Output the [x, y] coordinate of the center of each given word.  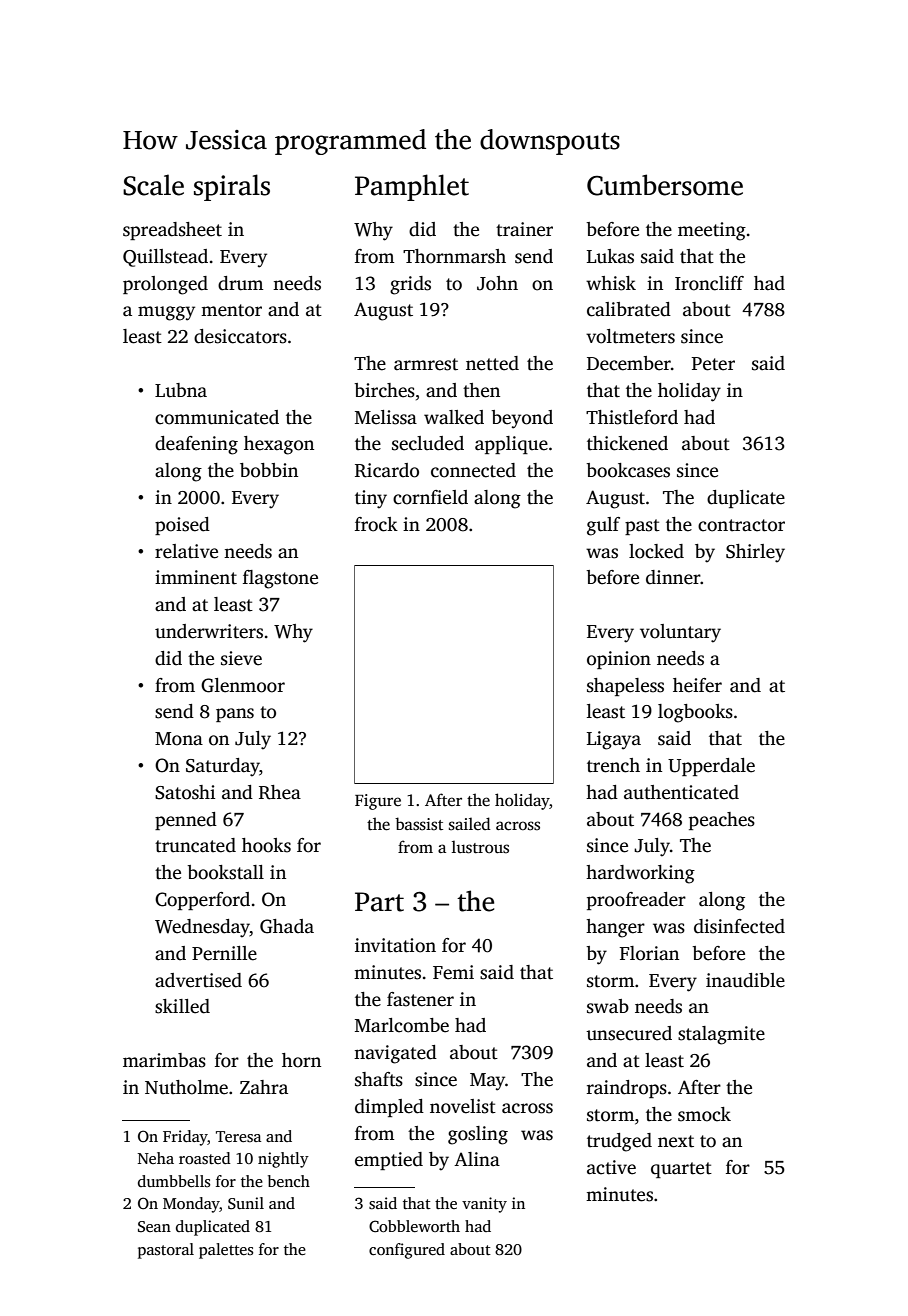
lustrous [480, 847]
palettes [226, 1251]
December [629, 363]
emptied [389, 1161]
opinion [619, 660]
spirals [232, 187]
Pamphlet [412, 187]
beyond [522, 419]
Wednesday [202, 928]
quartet [681, 1170]
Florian [649, 953]
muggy [166, 313]
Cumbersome [665, 185]
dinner [673, 577]
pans [235, 715]
